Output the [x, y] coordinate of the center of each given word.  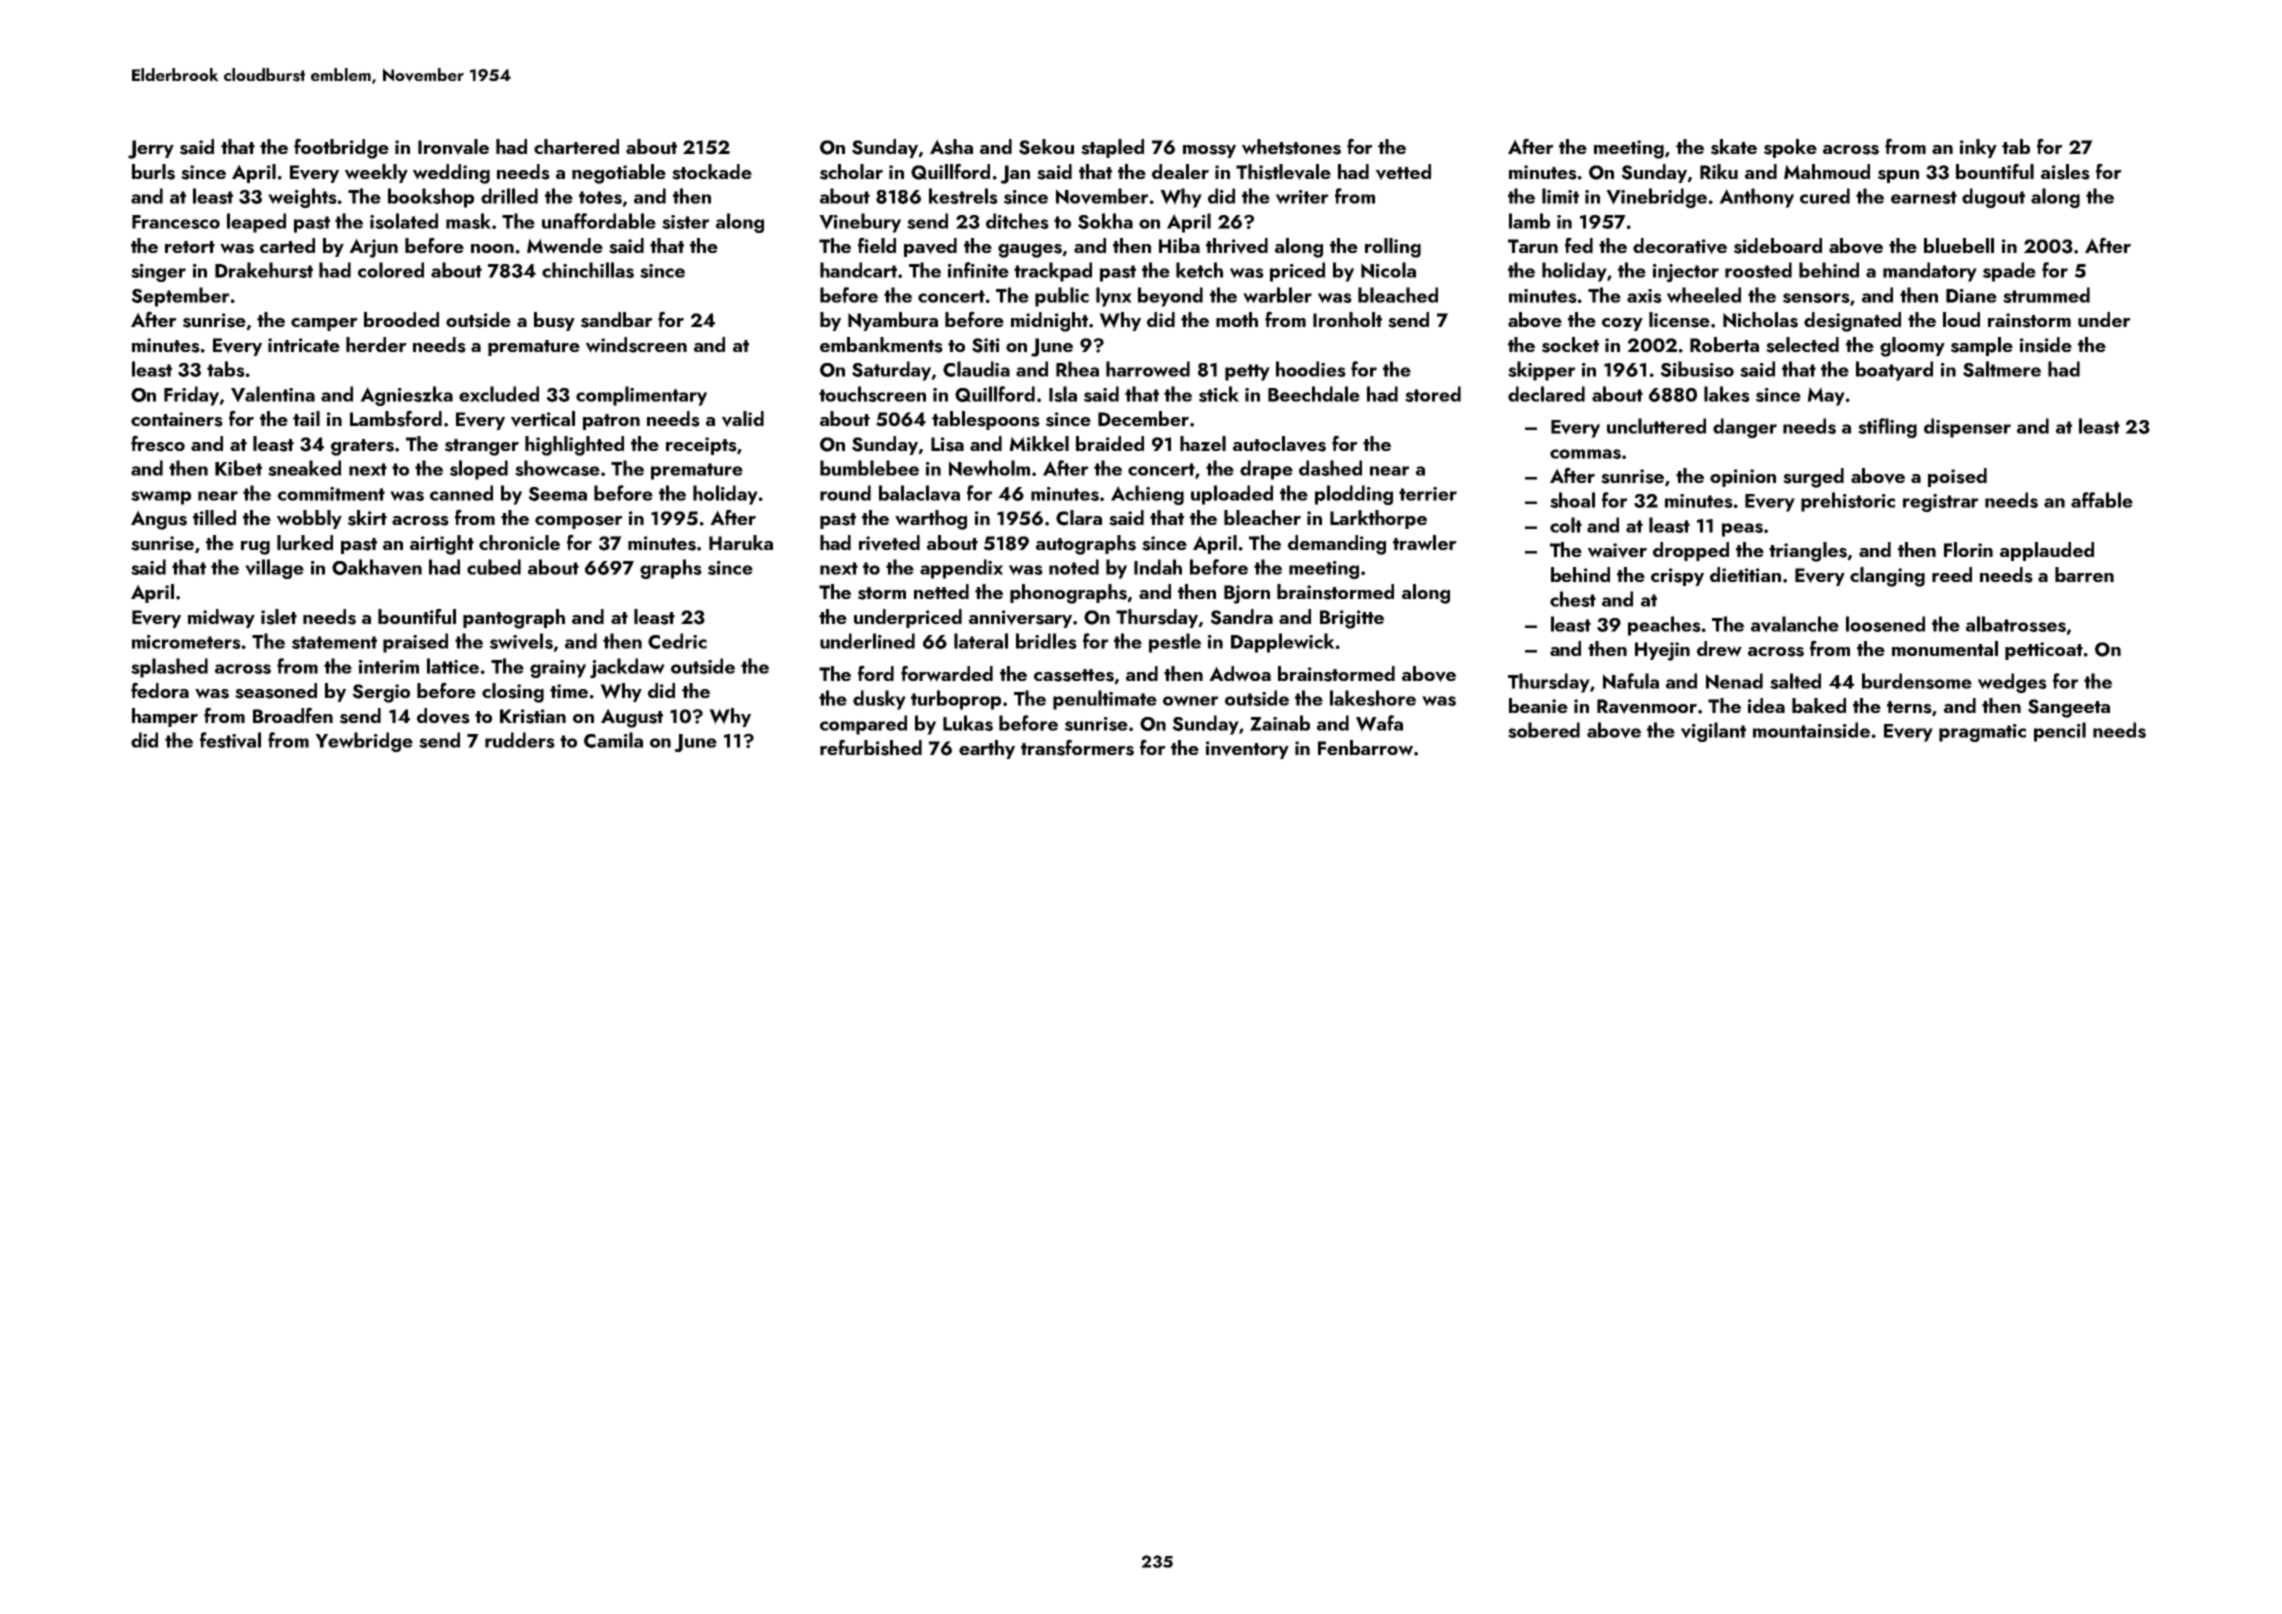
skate [1734, 147]
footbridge [341, 148]
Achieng [1147, 495]
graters [362, 447]
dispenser [1967, 428]
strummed [2046, 295]
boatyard [1894, 371]
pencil [2060, 732]
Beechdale [1314, 394]
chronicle [519, 542]
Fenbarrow [1365, 748]
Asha [951, 147]
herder [376, 344]
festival [230, 740]
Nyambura [893, 321]
